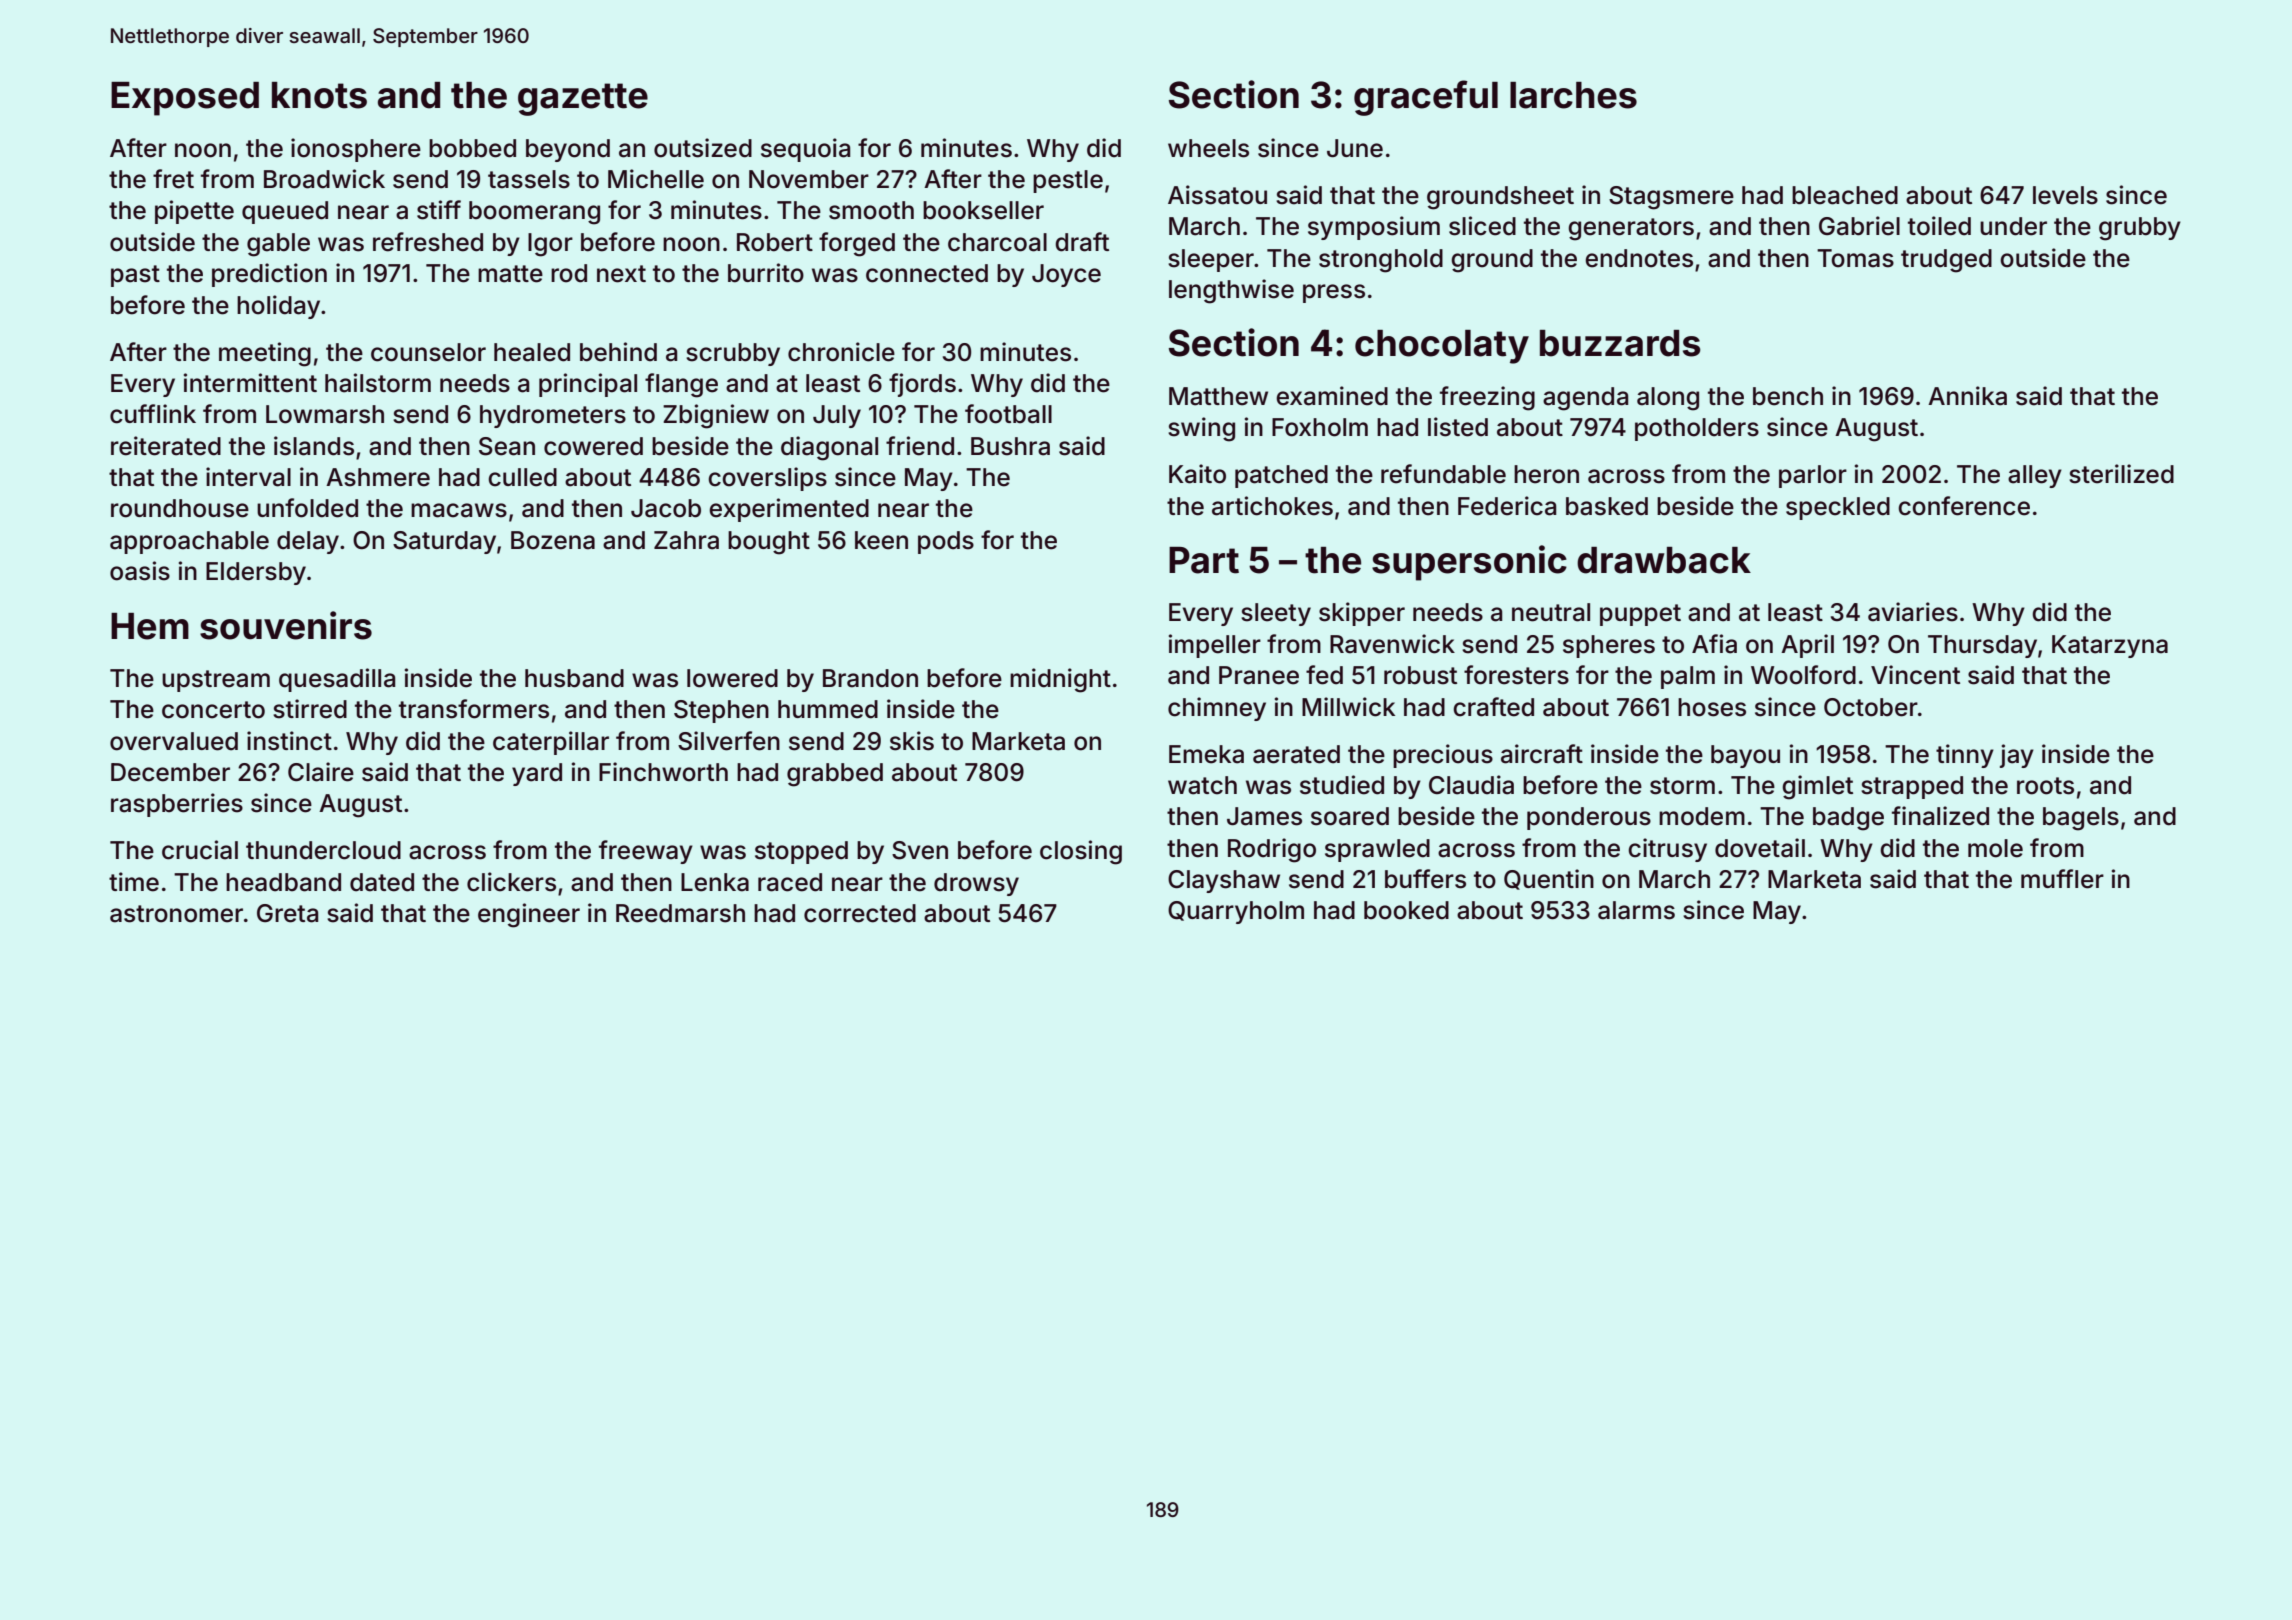 The height and width of the image is (1620, 2292). I want to click on bookseller, so click(983, 210).
